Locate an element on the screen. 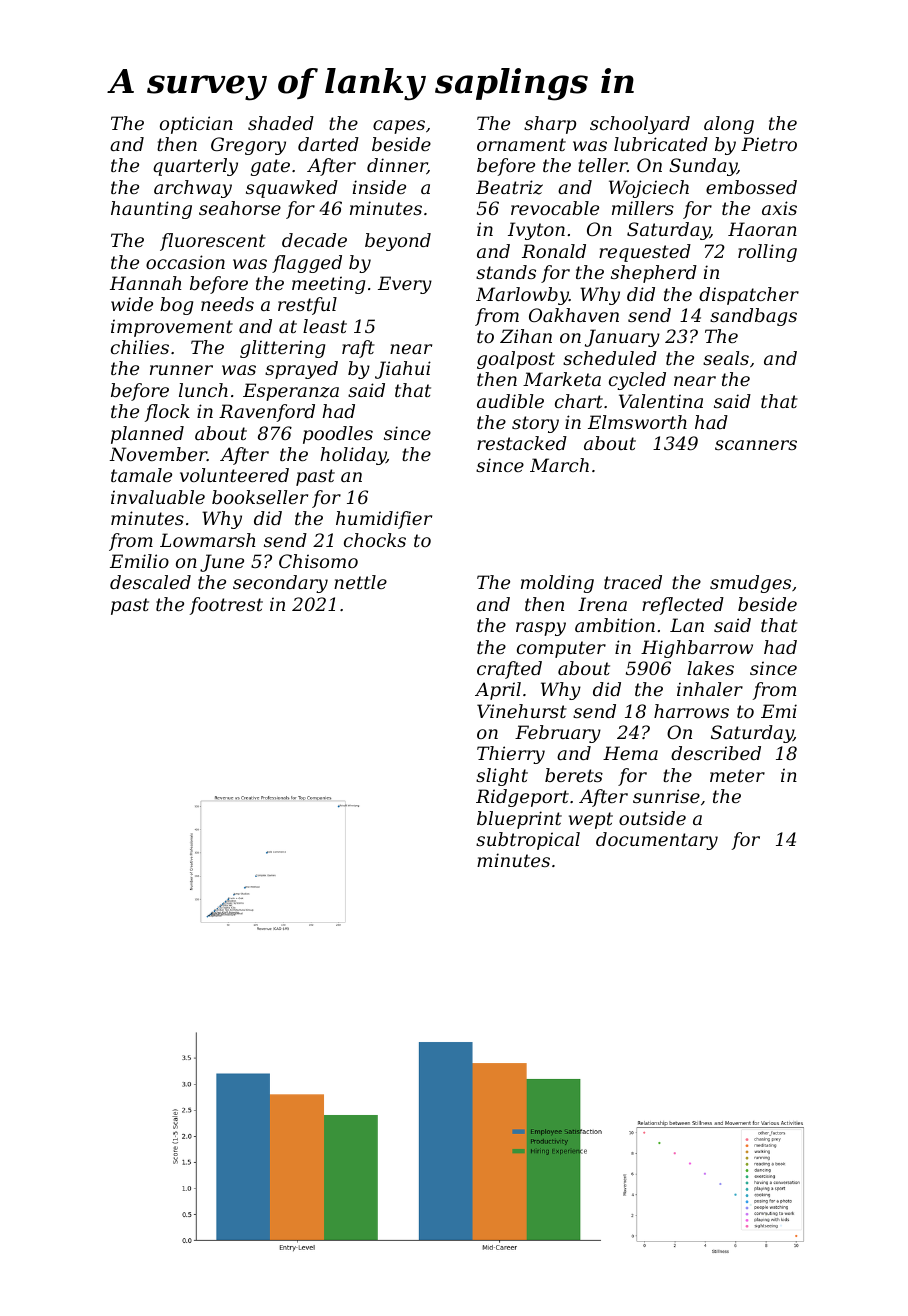  Emilio is located at coordinates (139, 561).
